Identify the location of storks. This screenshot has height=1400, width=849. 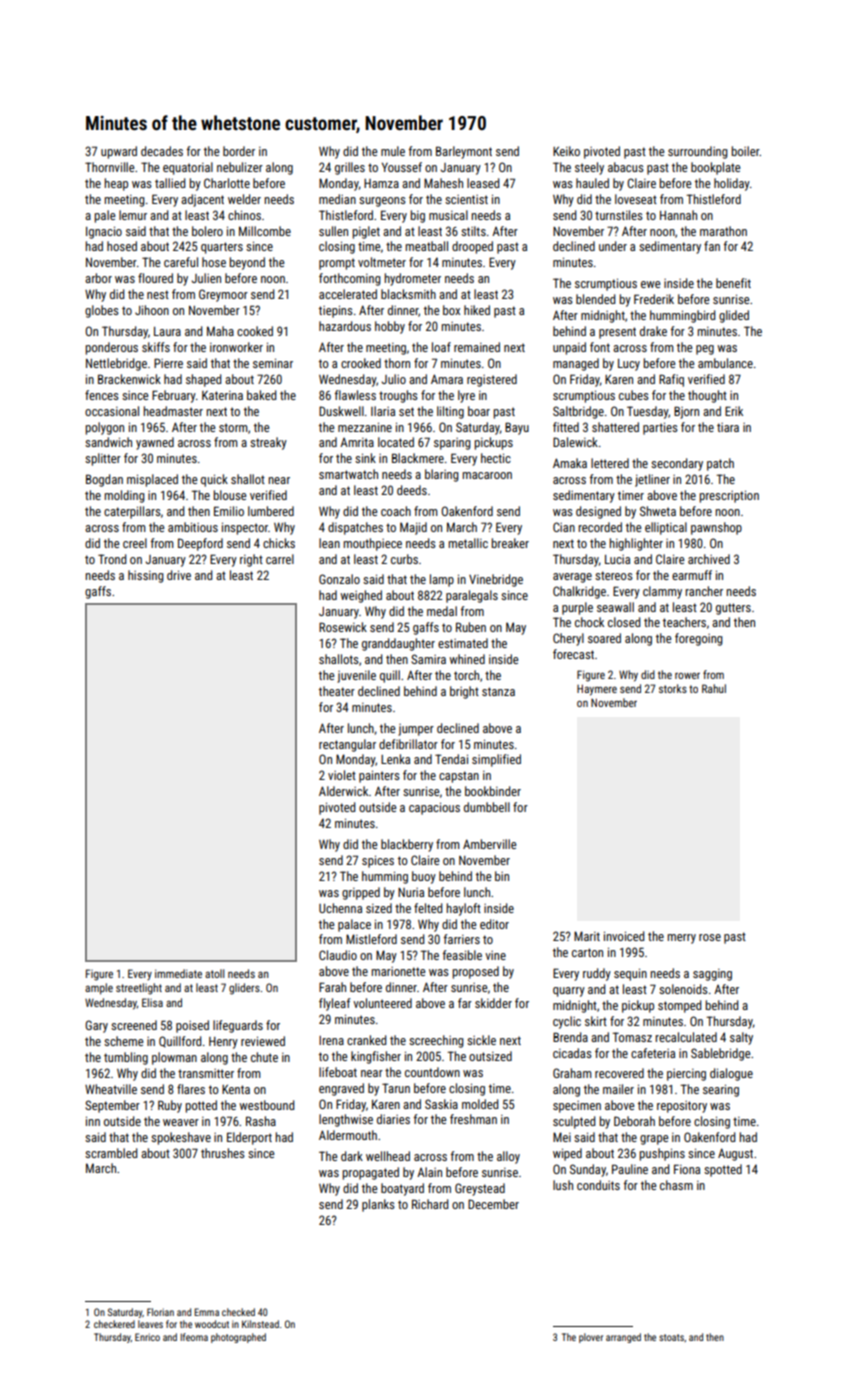
(673, 688).
